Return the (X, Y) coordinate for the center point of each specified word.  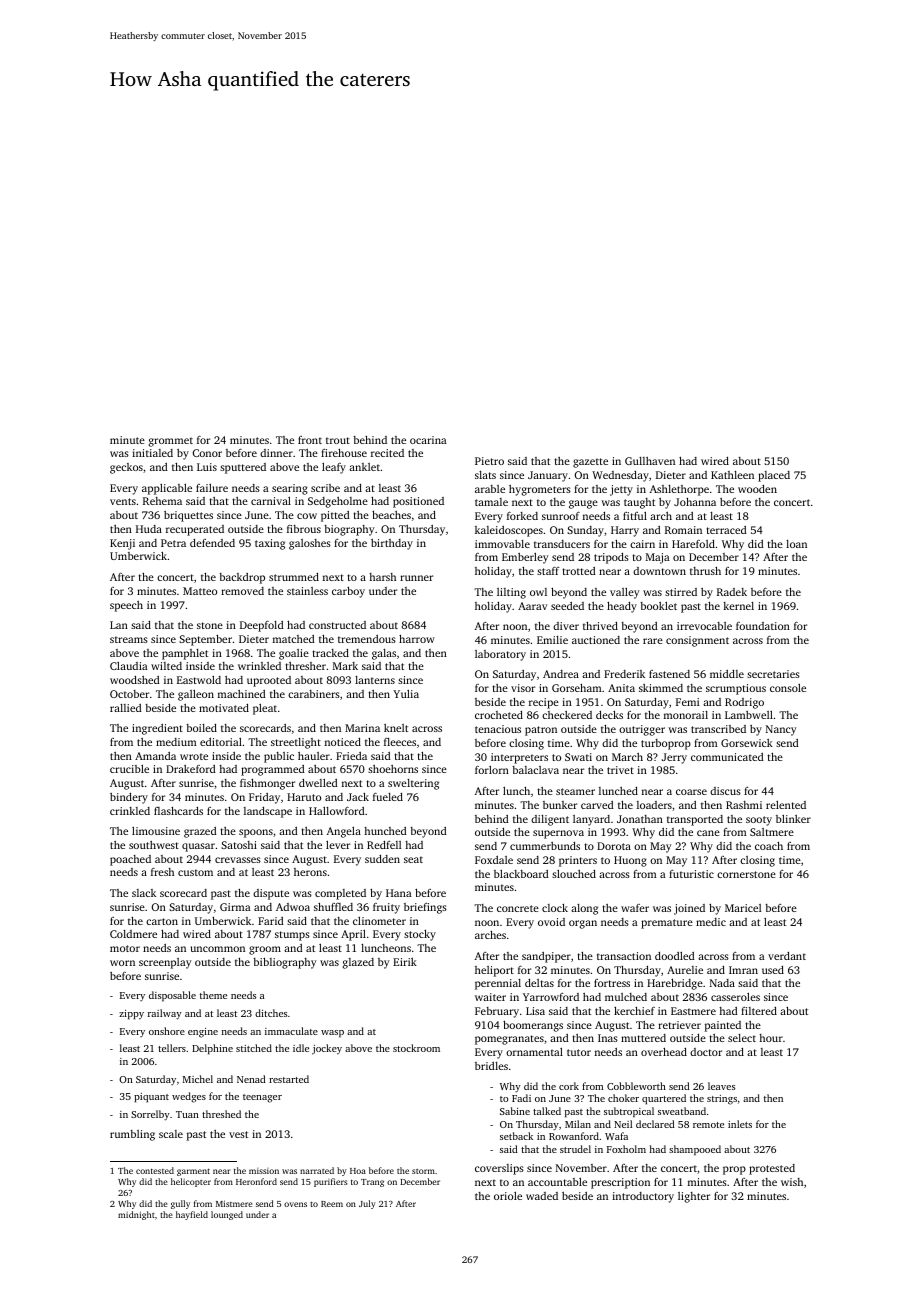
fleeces (400, 742)
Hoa (358, 1171)
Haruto (304, 797)
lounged (227, 1215)
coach (769, 846)
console (788, 688)
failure (212, 488)
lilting (511, 593)
